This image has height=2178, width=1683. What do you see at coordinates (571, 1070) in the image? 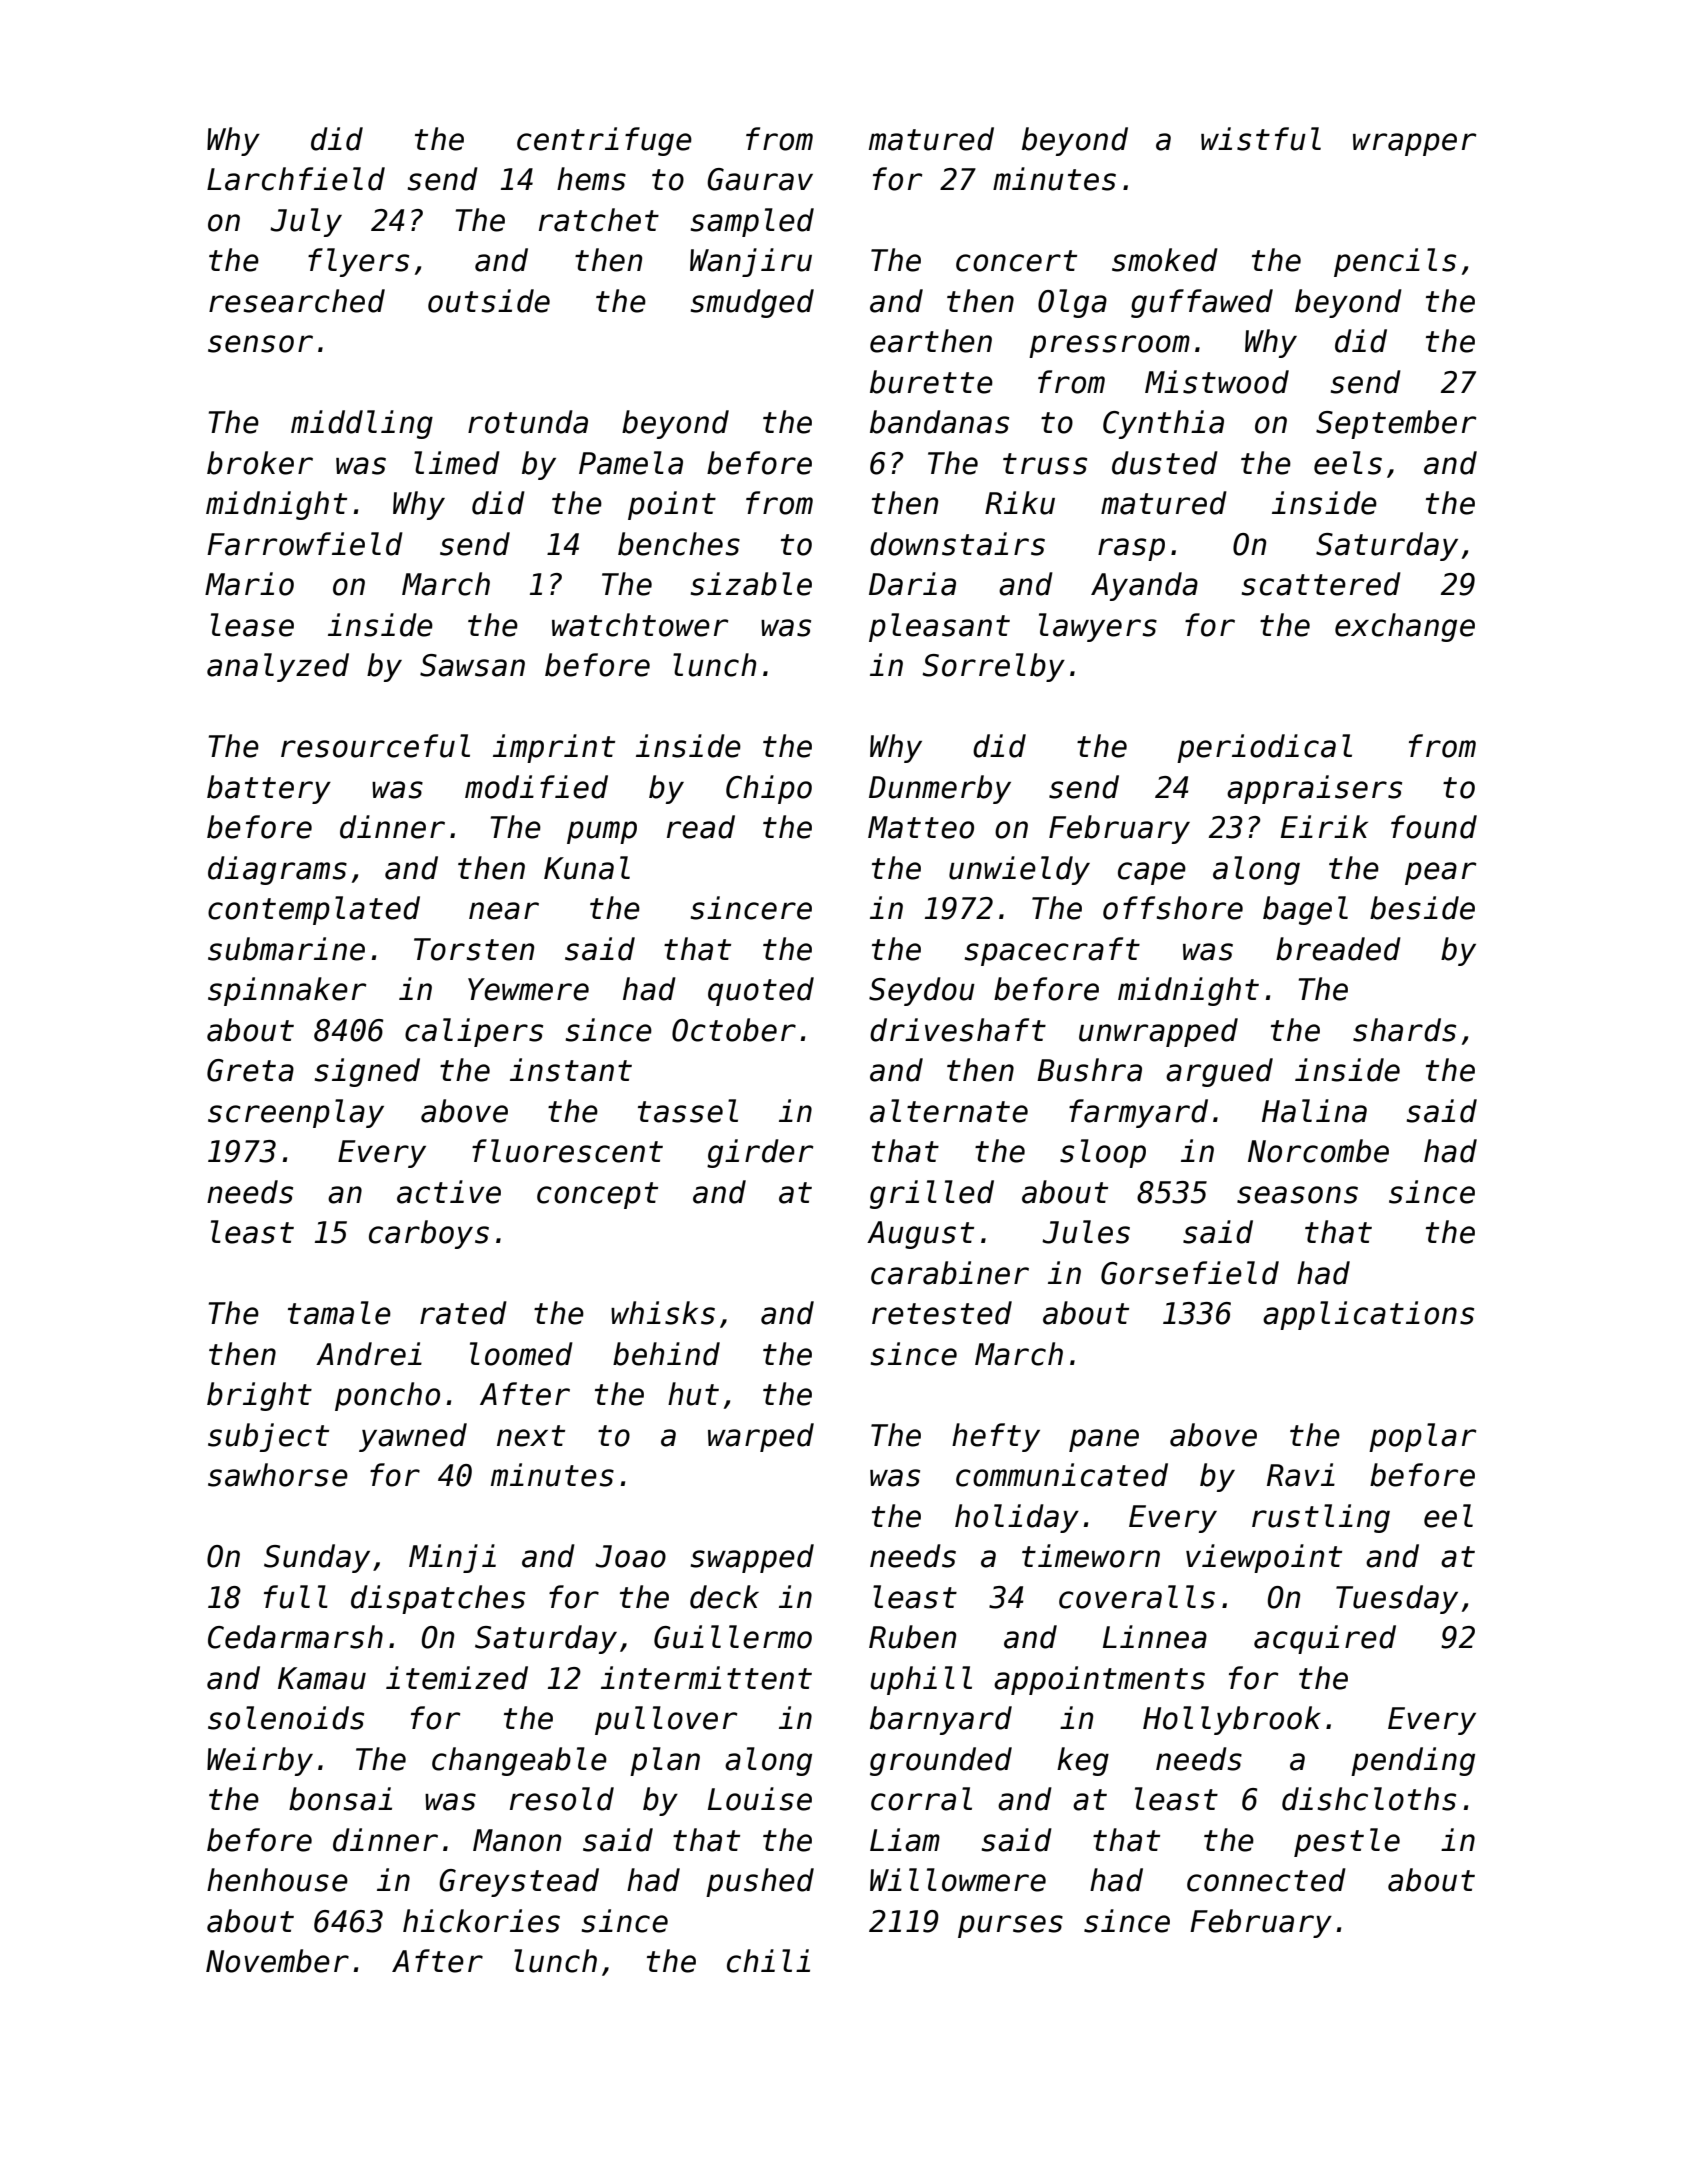
I see `instant` at bounding box center [571, 1070].
